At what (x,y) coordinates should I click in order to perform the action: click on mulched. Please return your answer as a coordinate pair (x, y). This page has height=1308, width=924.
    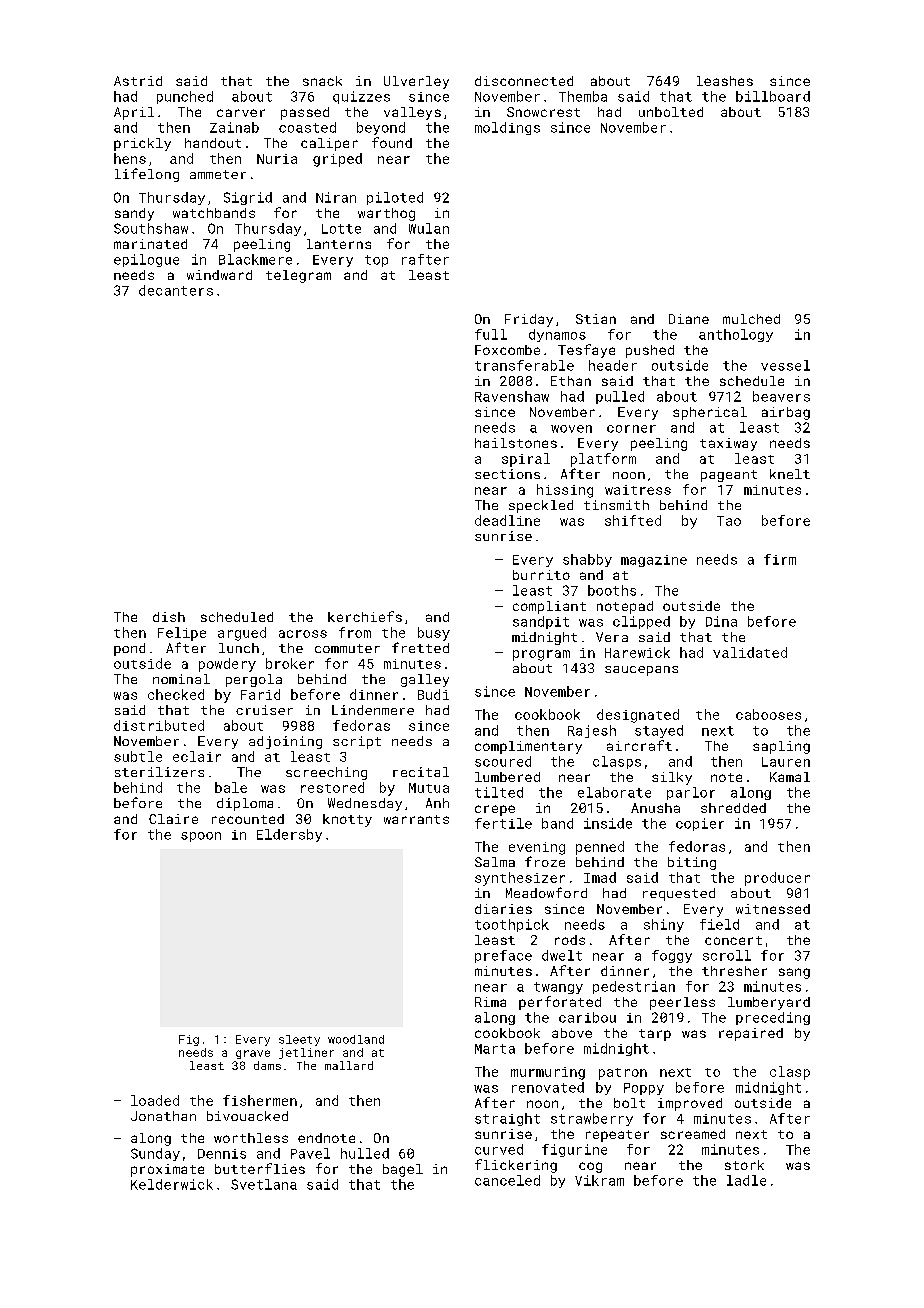
    Looking at the image, I should click on (751, 319).
